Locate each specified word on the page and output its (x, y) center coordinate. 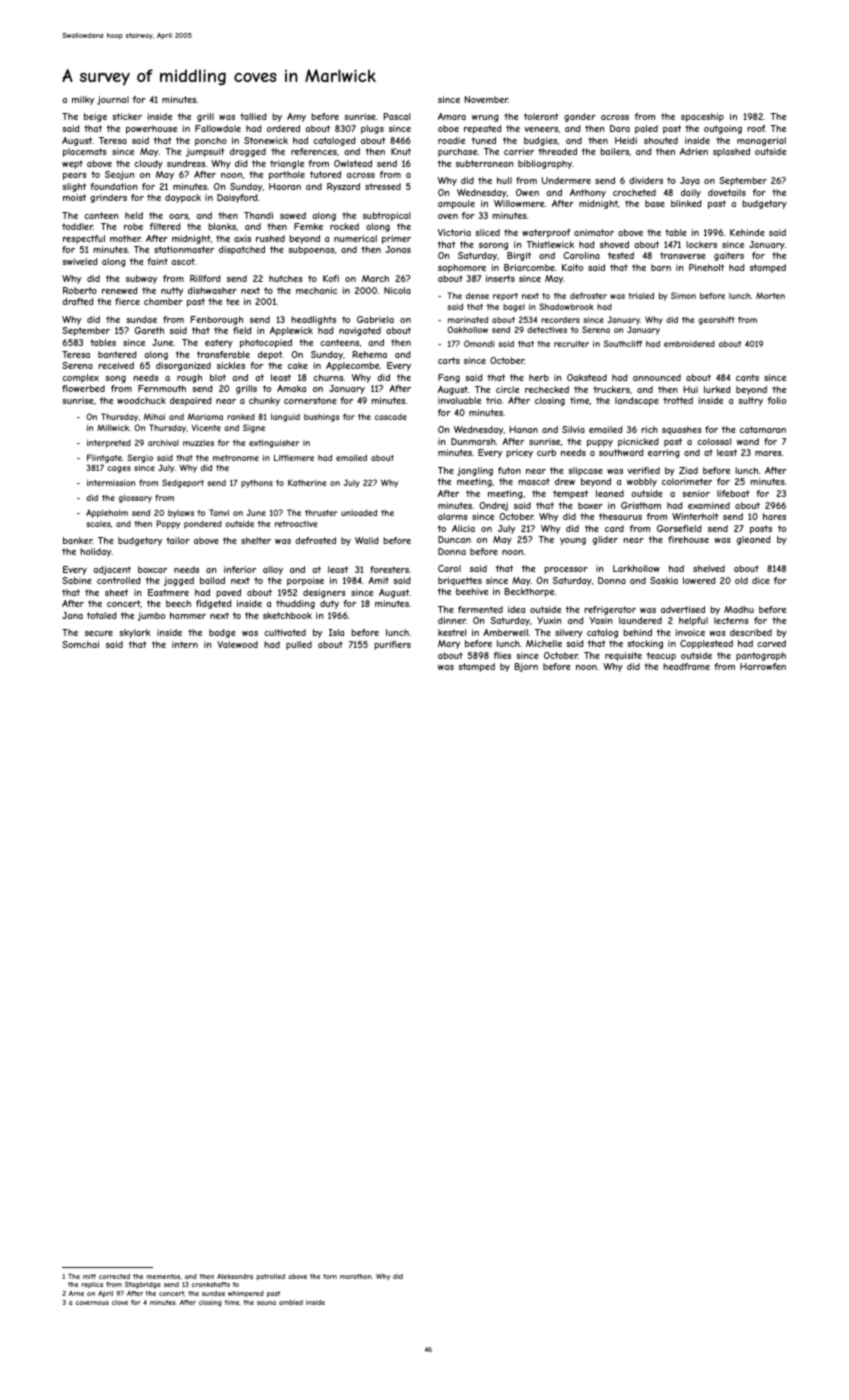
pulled (299, 645)
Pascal (397, 116)
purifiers (392, 645)
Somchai (80, 644)
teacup (661, 656)
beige (95, 117)
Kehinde (747, 232)
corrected (114, 1276)
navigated (360, 331)
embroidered (689, 344)
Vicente (206, 428)
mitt (89, 1276)
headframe (686, 666)
